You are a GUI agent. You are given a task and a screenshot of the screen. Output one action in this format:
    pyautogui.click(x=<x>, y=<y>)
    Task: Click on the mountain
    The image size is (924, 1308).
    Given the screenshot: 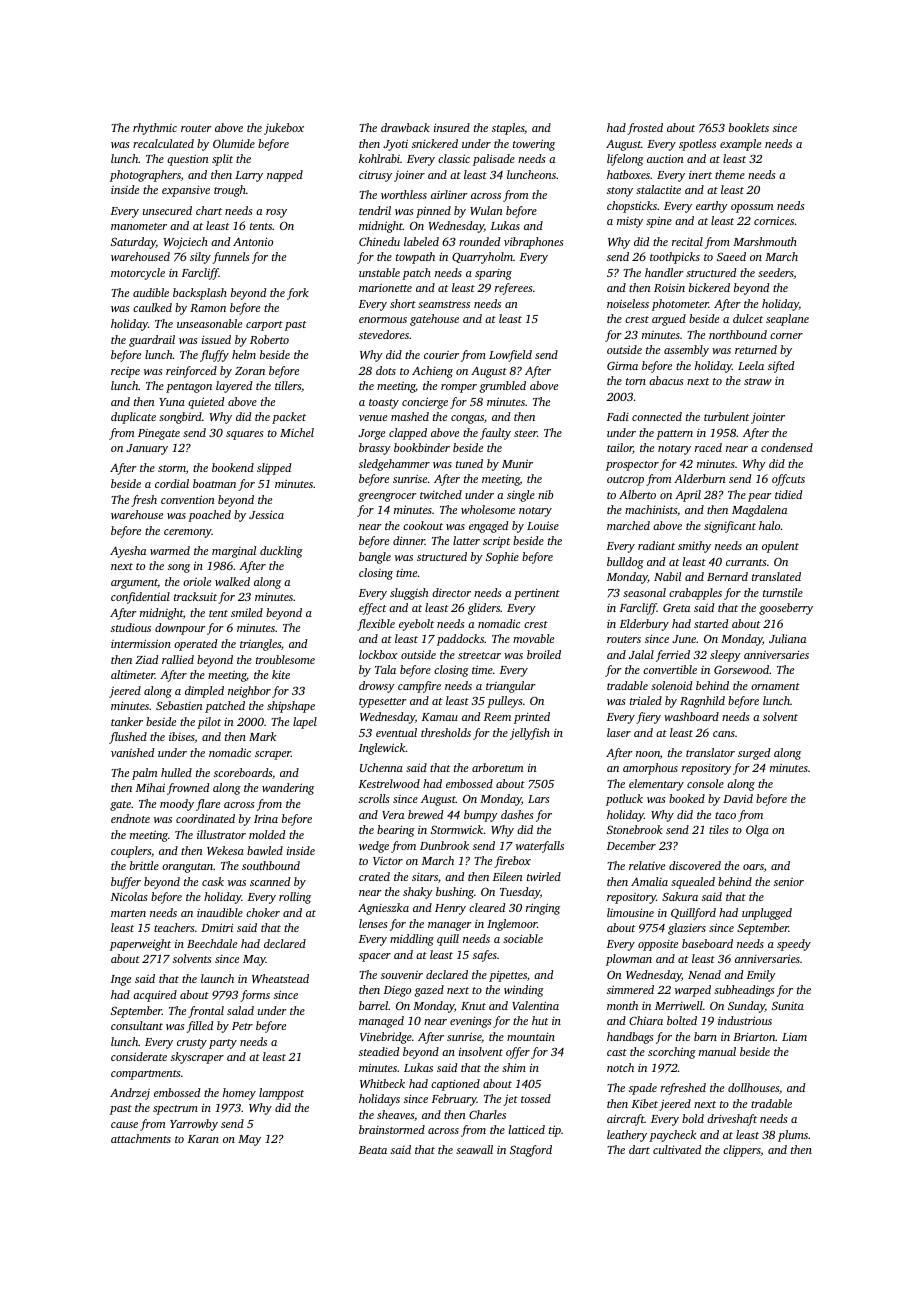 What is the action you would take?
    pyautogui.click(x=531, y=1036)
